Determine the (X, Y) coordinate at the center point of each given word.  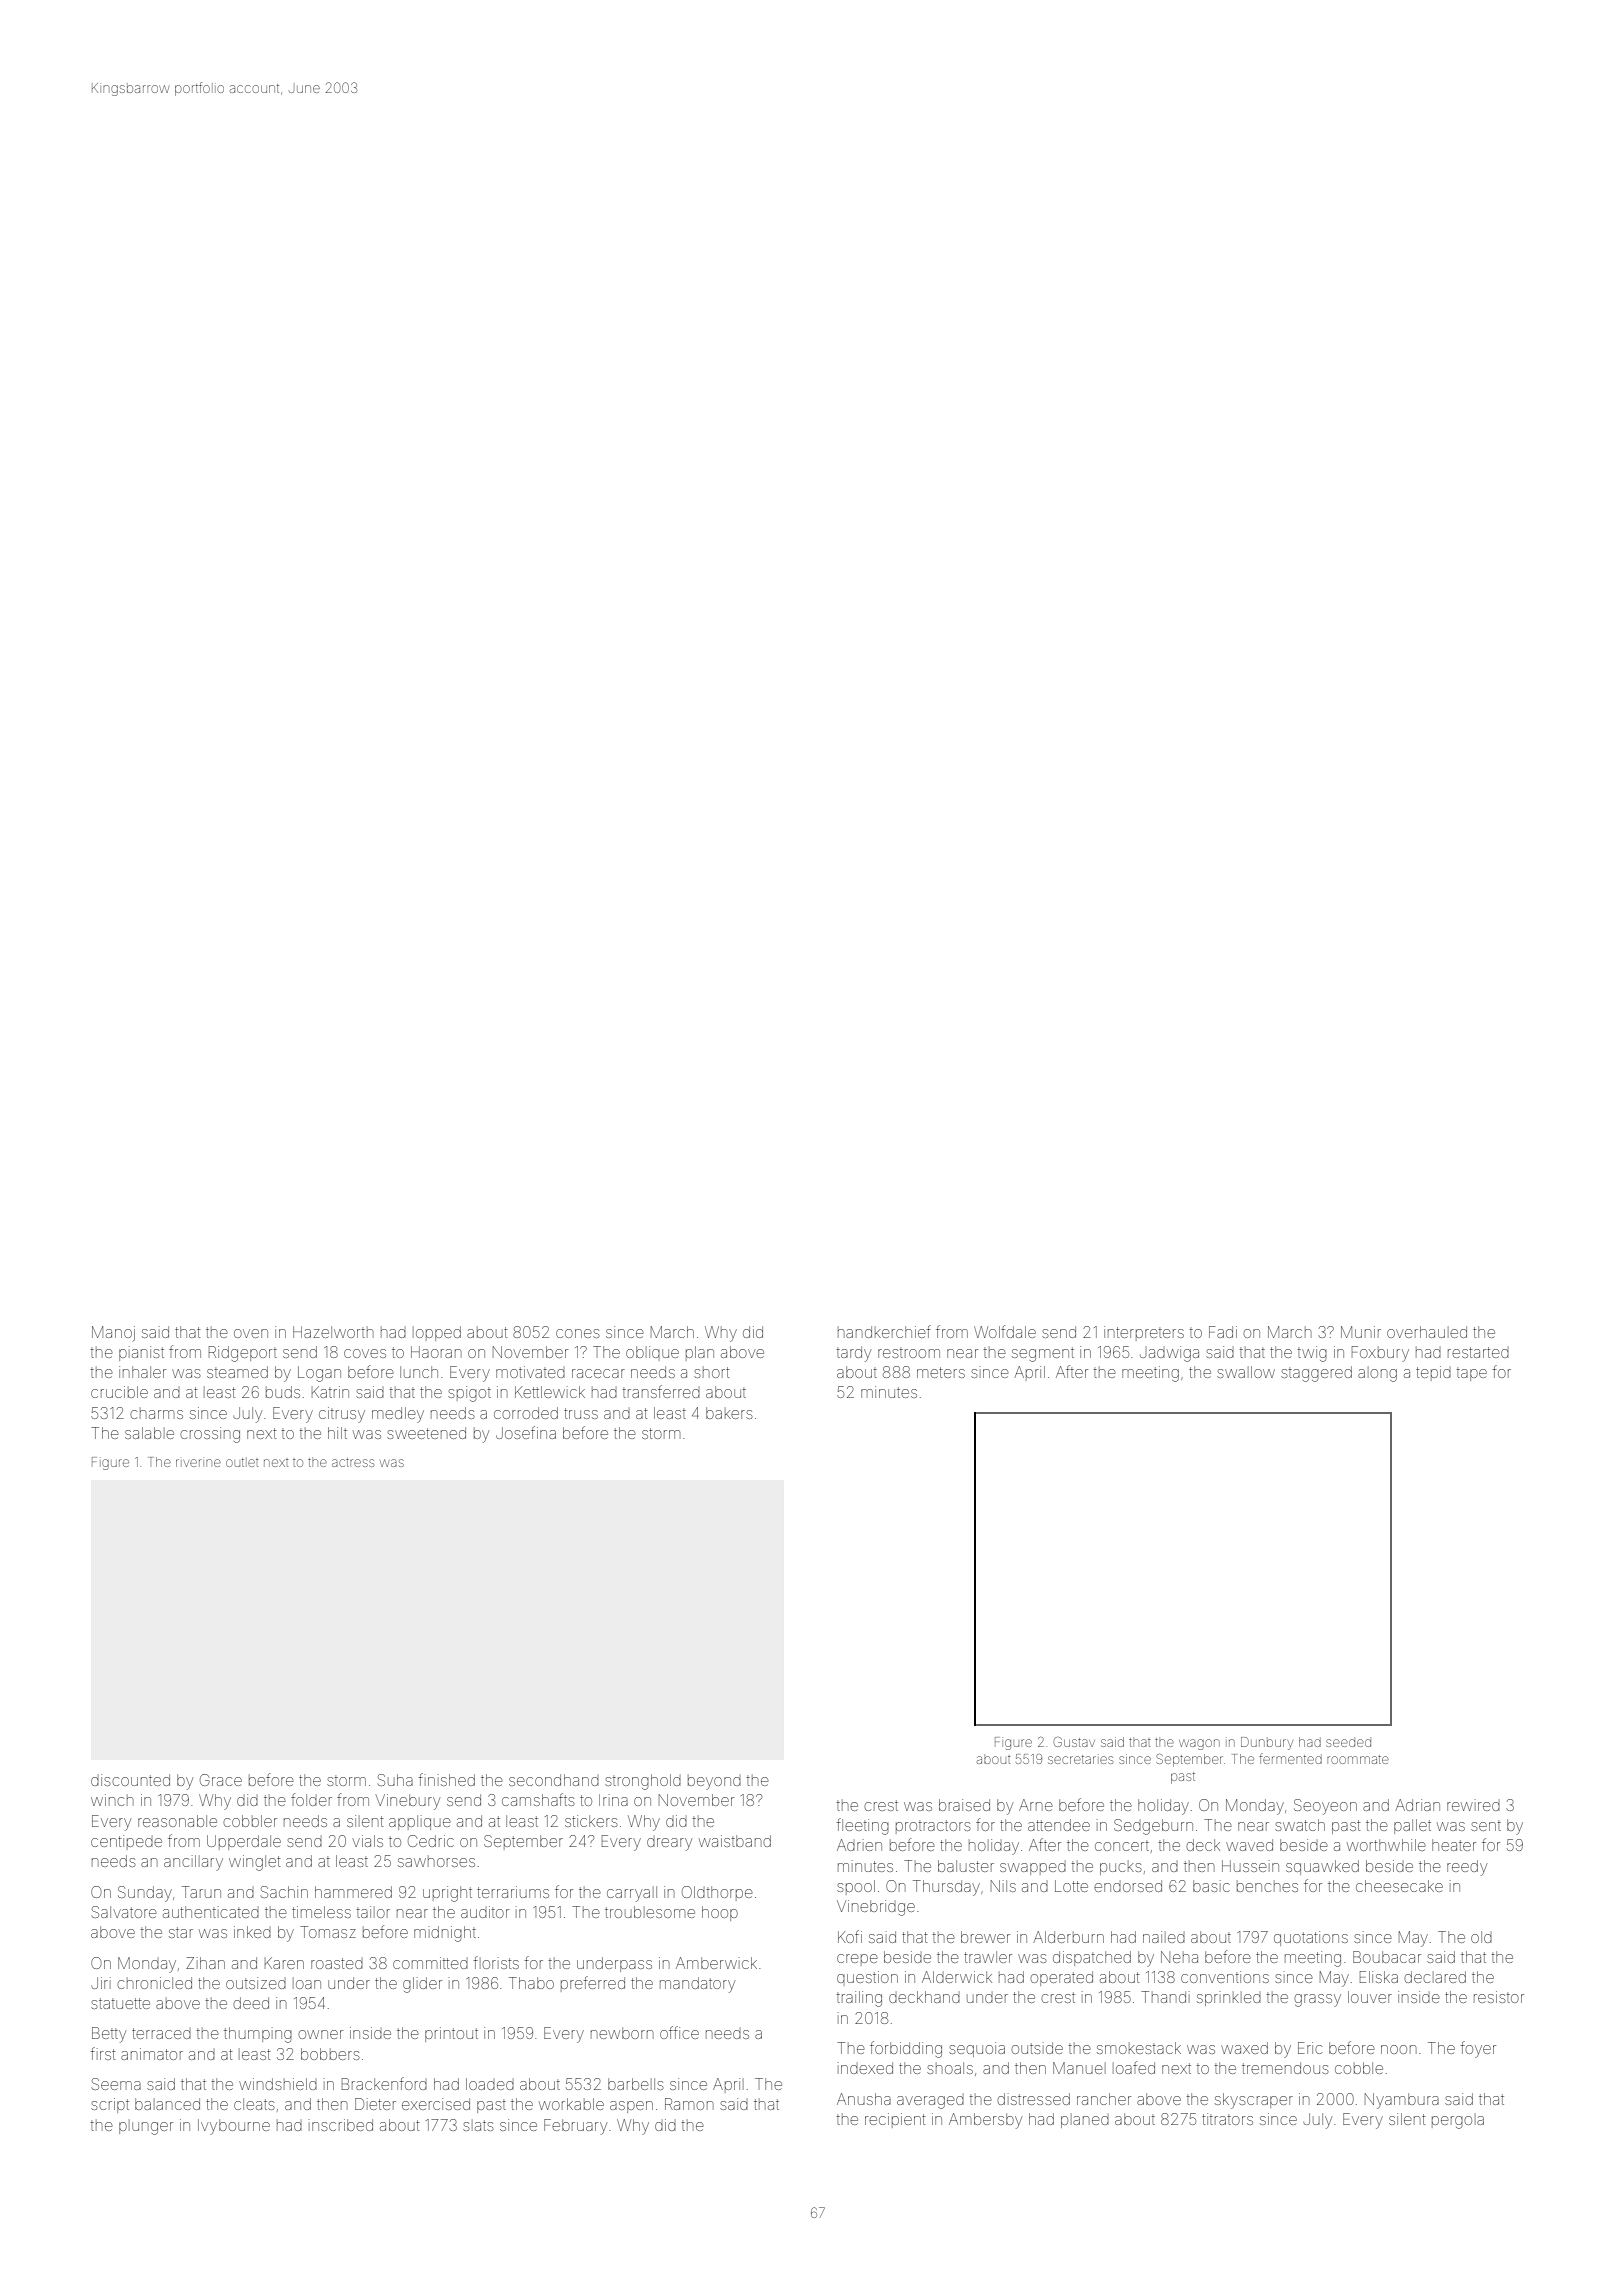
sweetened (426, 1433)
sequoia (977, 2049)
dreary (669, 1844)
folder (311, 1799)
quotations (1311, 1938)
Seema (116, 2084)
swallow (1246, 1372)
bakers (729, 1413)
